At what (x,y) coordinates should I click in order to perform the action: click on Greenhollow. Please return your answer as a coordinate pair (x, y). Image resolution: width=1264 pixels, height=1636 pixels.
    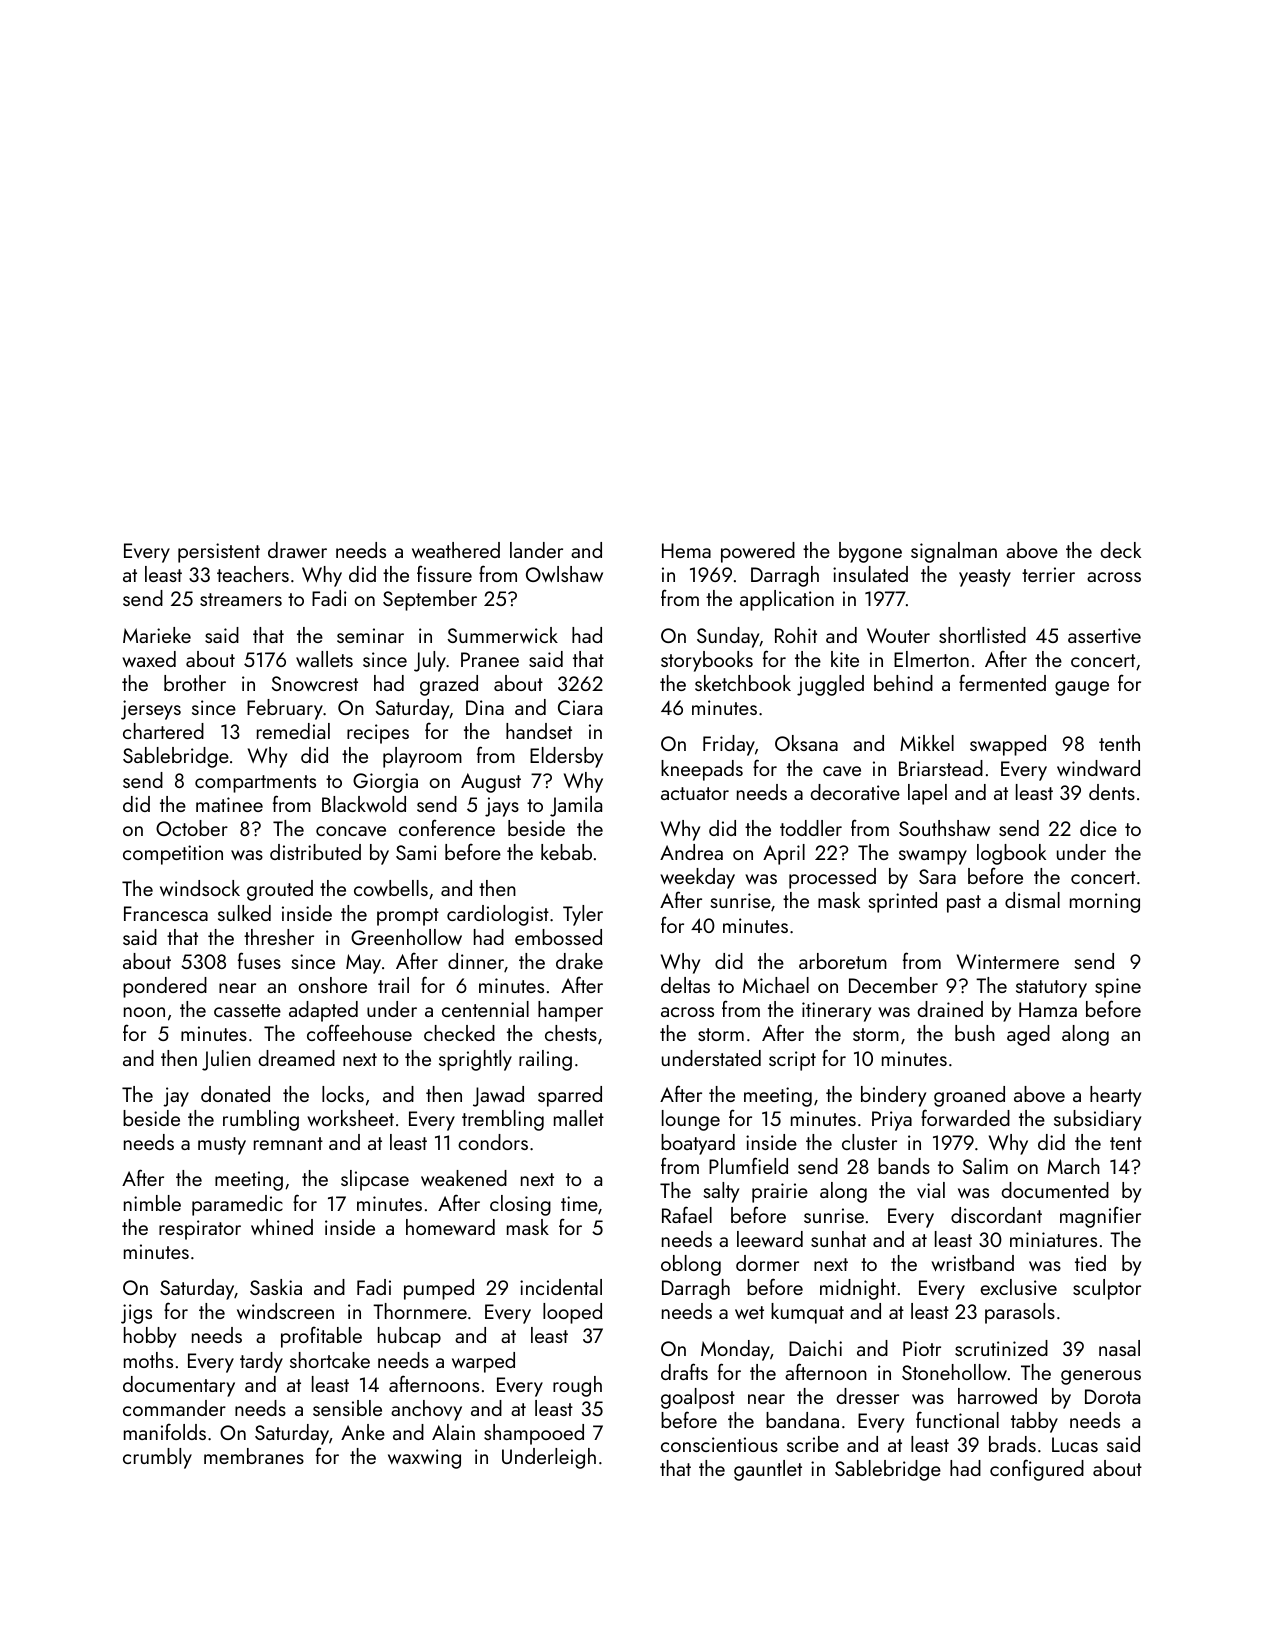
    Looking at the image, I should click on (406, 937).
